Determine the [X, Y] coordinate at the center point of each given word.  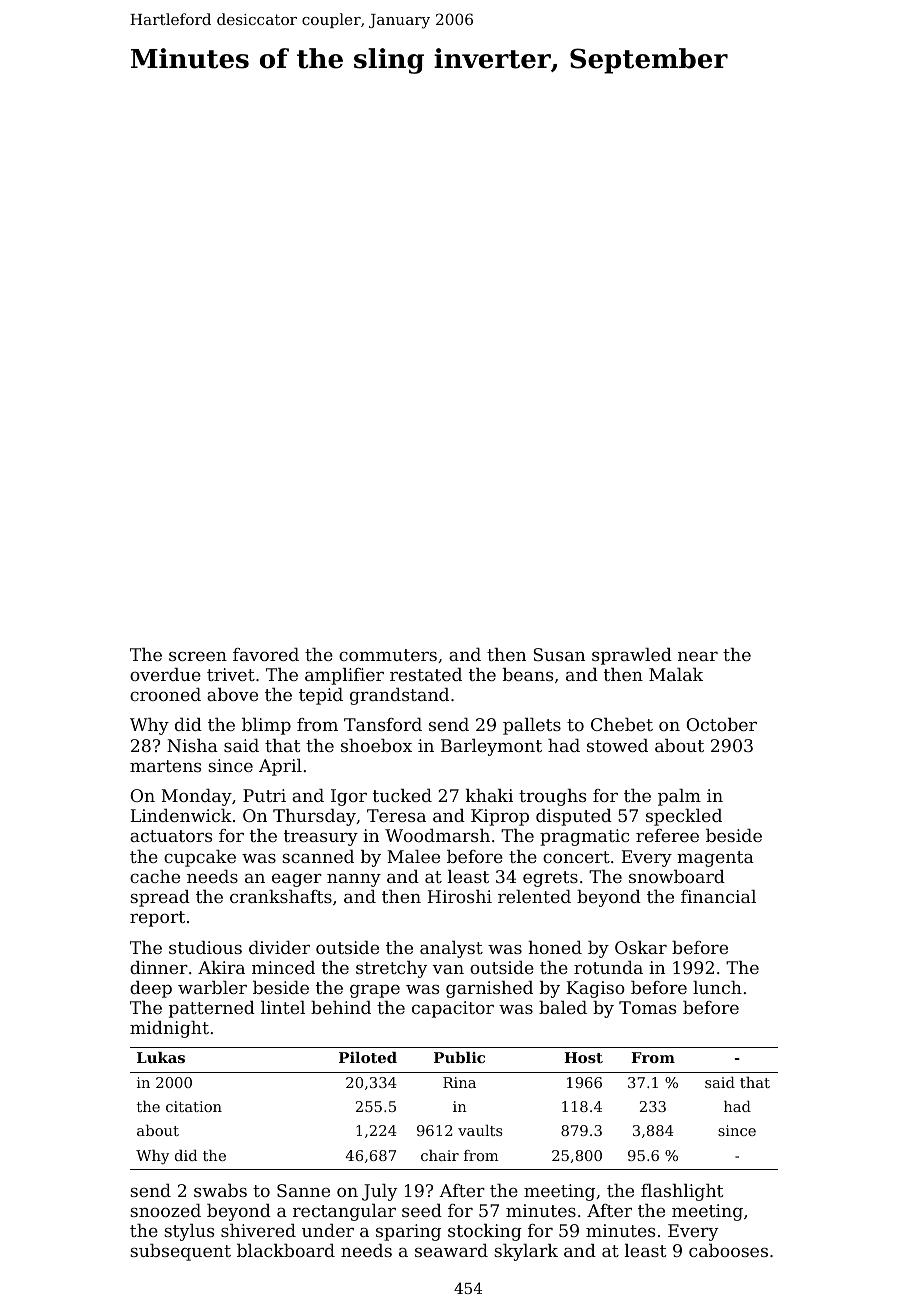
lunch [717, 987]
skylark [526, 1252]
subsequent [180, 1252]
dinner [159, 967]
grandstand [399, 696]
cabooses [728, 1250]
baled [563, 1007]
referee [667, 835]
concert [576, 857]
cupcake [200, 858]
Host [583, 1057]
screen [198, 656]
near [698, 656]
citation [194, 1106]
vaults [480, 1130]
